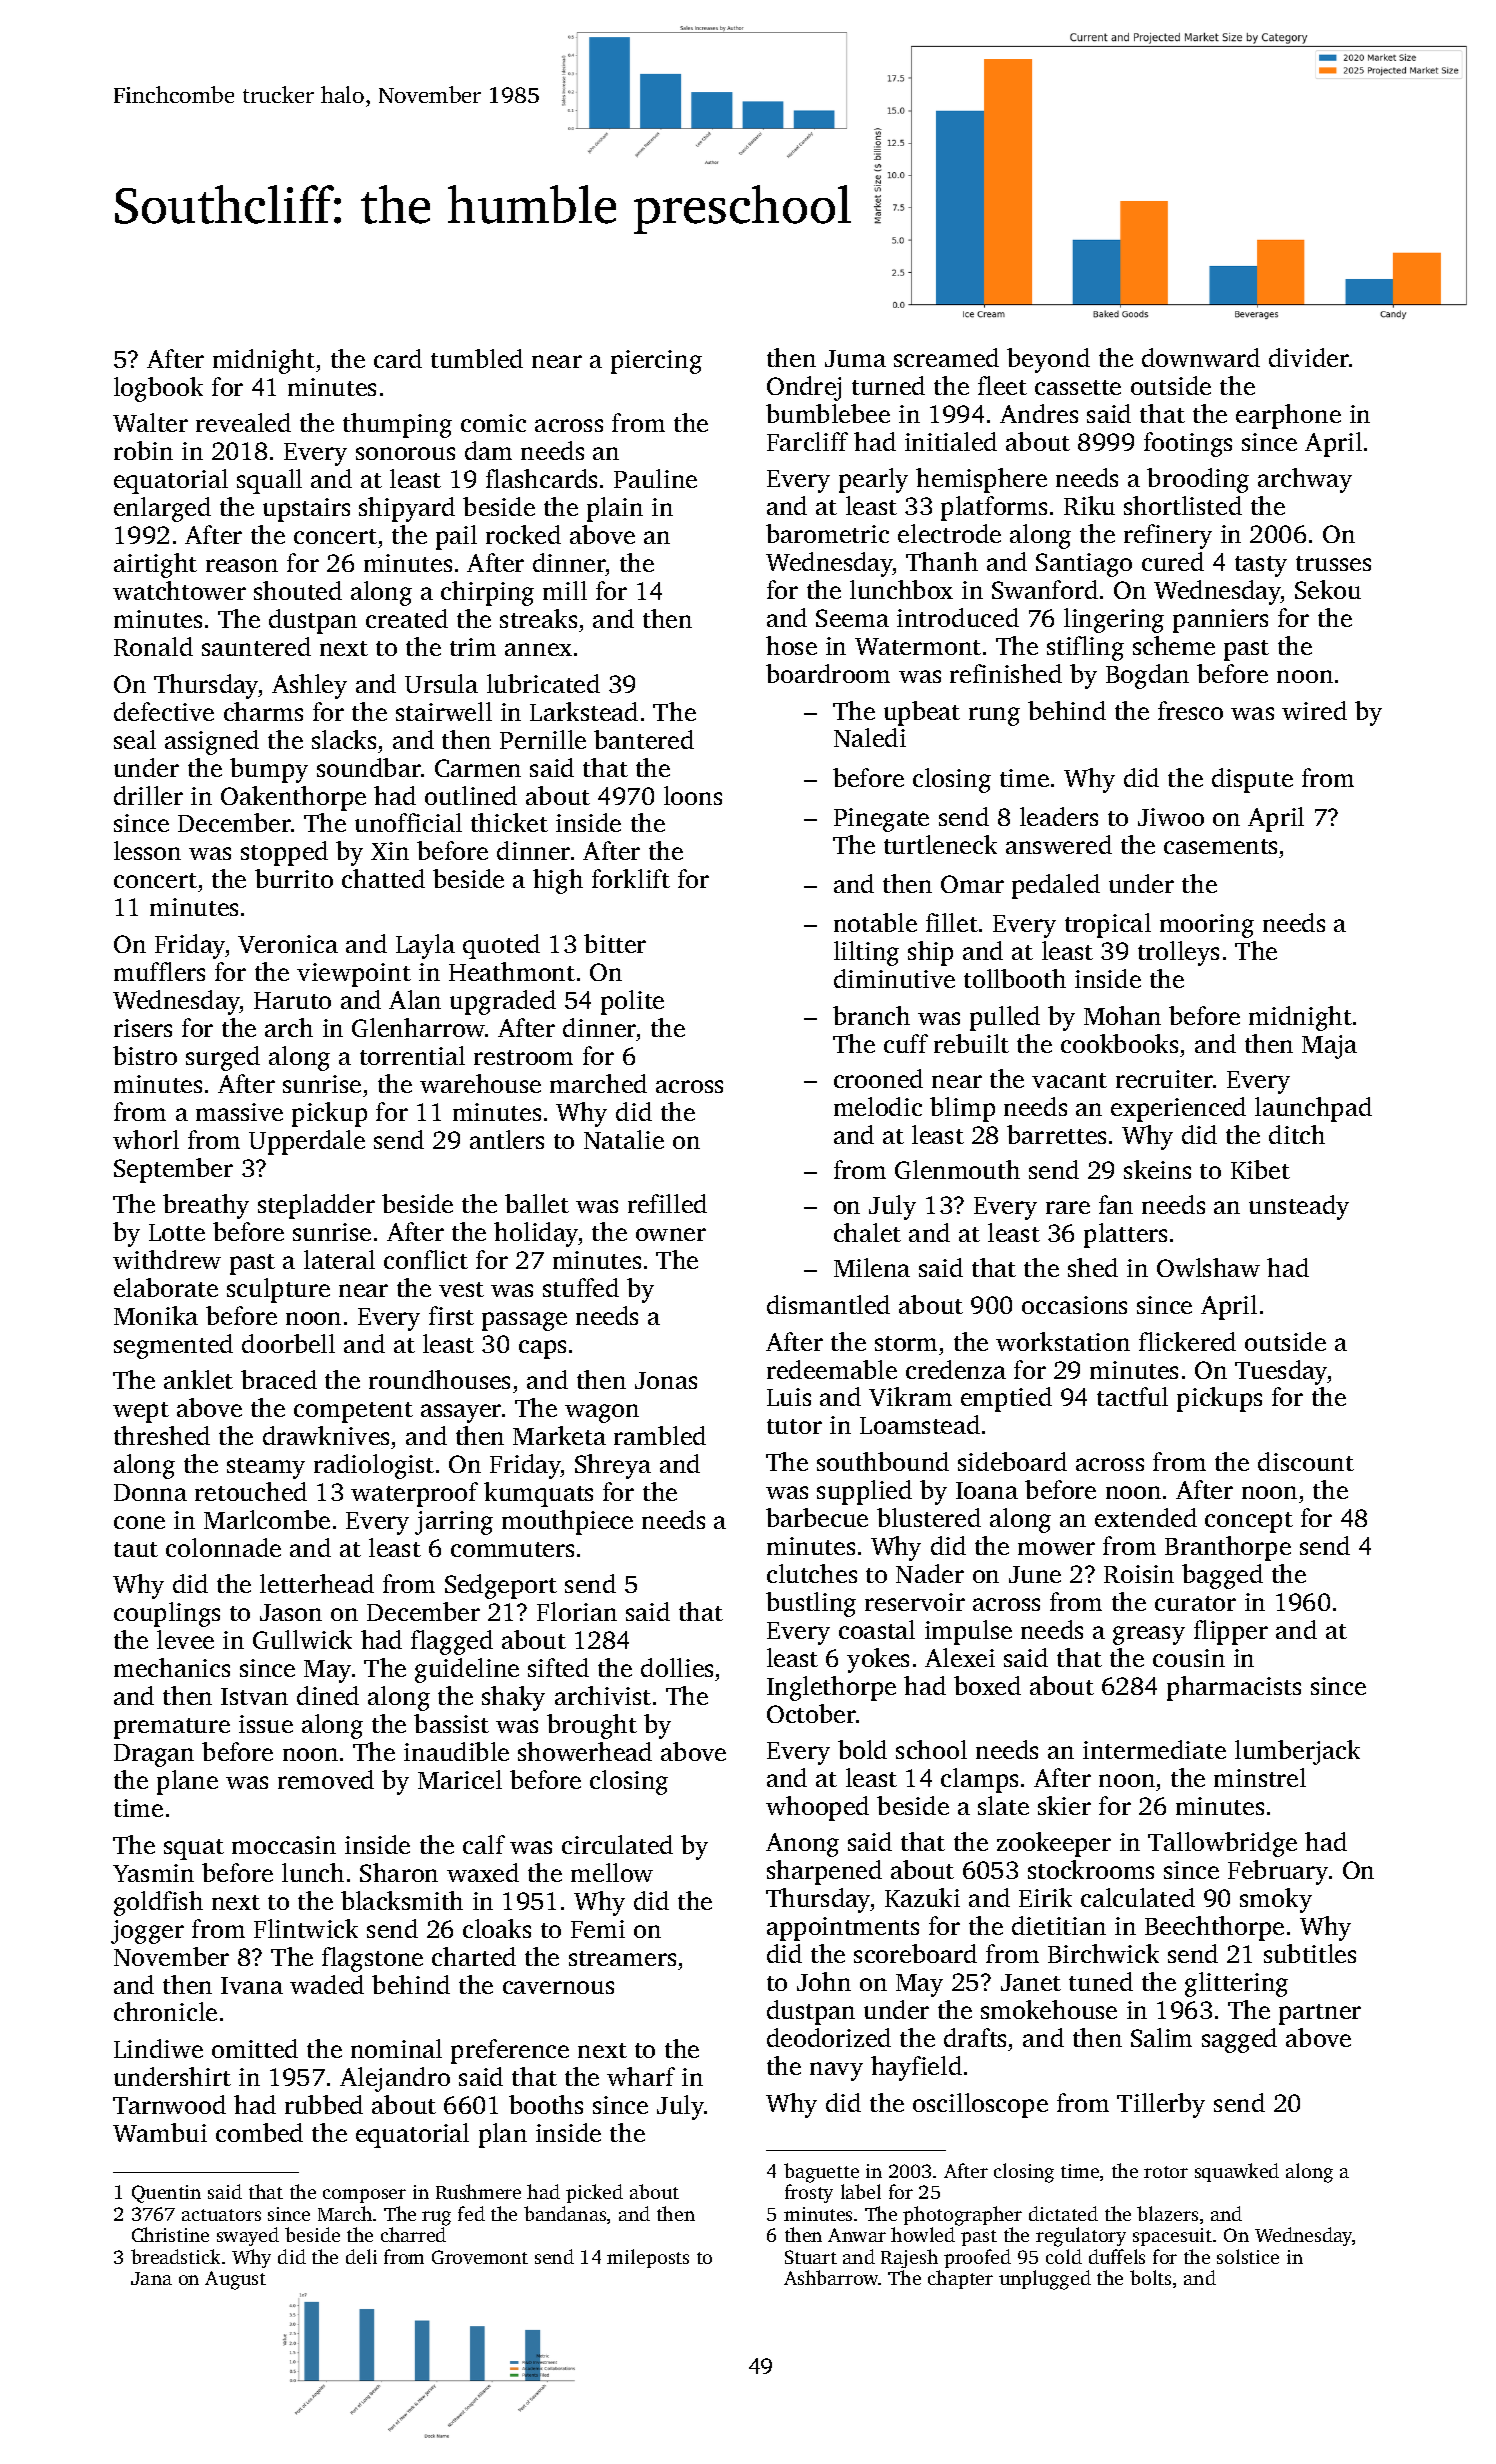  What do you see at coordinates (693, 795) in the screenshot?
I see `loons` at bounding box center [693, 795].
